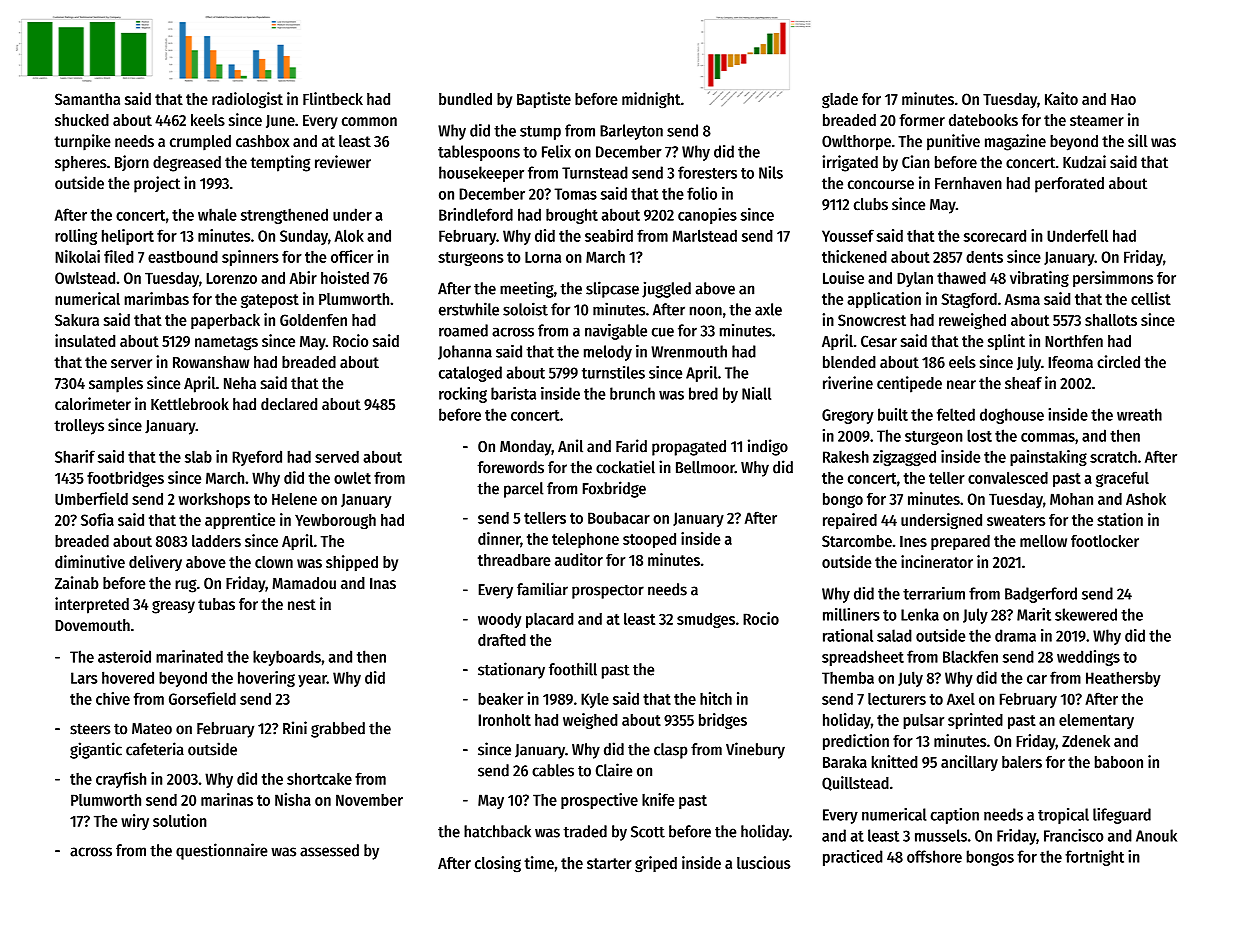 This image has width=1233, height=952. What do you see at coordinates (226, 343) in the image?
I see `nametags` at bounding box center [226, 343].
